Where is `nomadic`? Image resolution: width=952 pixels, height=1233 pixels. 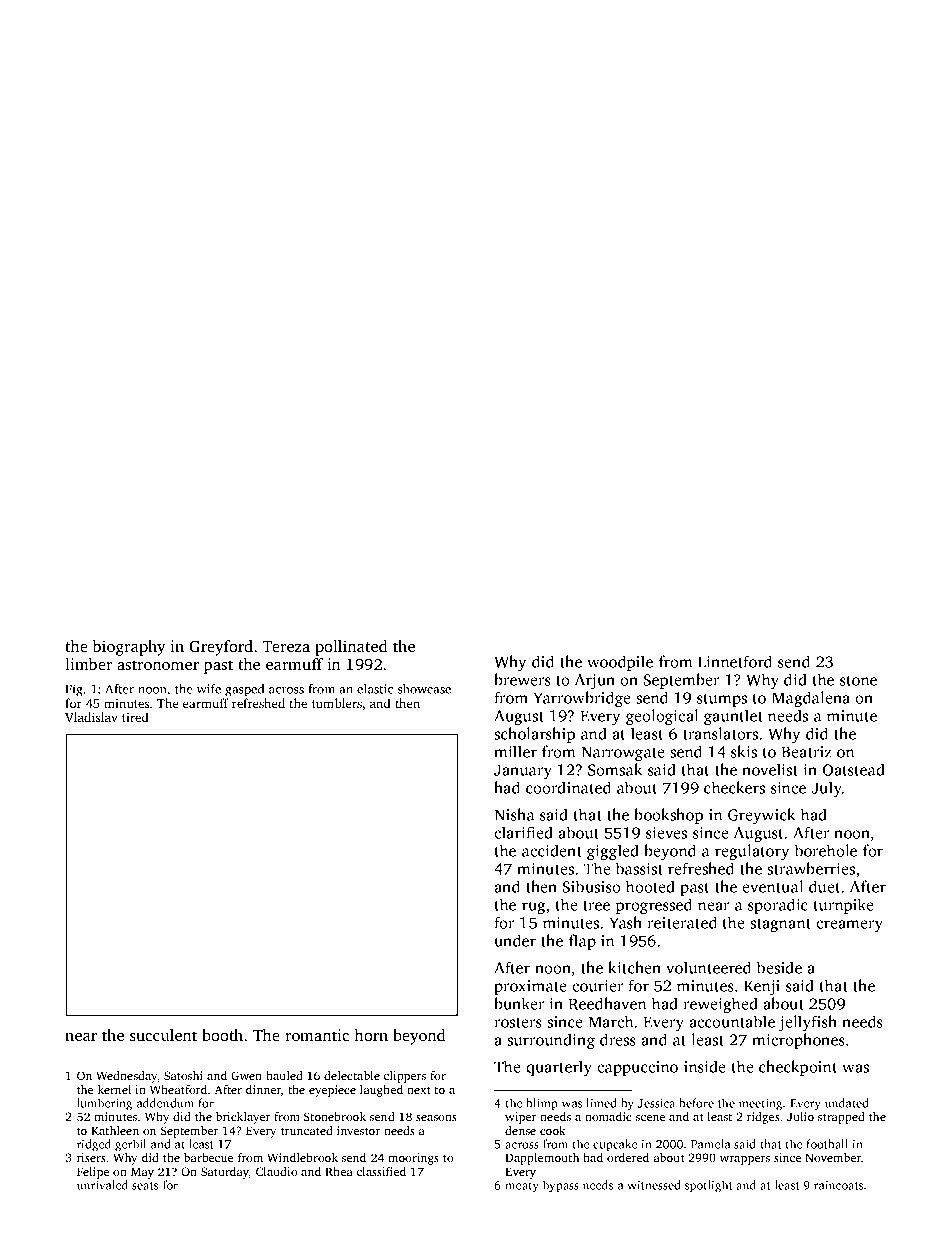
nomadic is located at coordinates (608, 1116).
